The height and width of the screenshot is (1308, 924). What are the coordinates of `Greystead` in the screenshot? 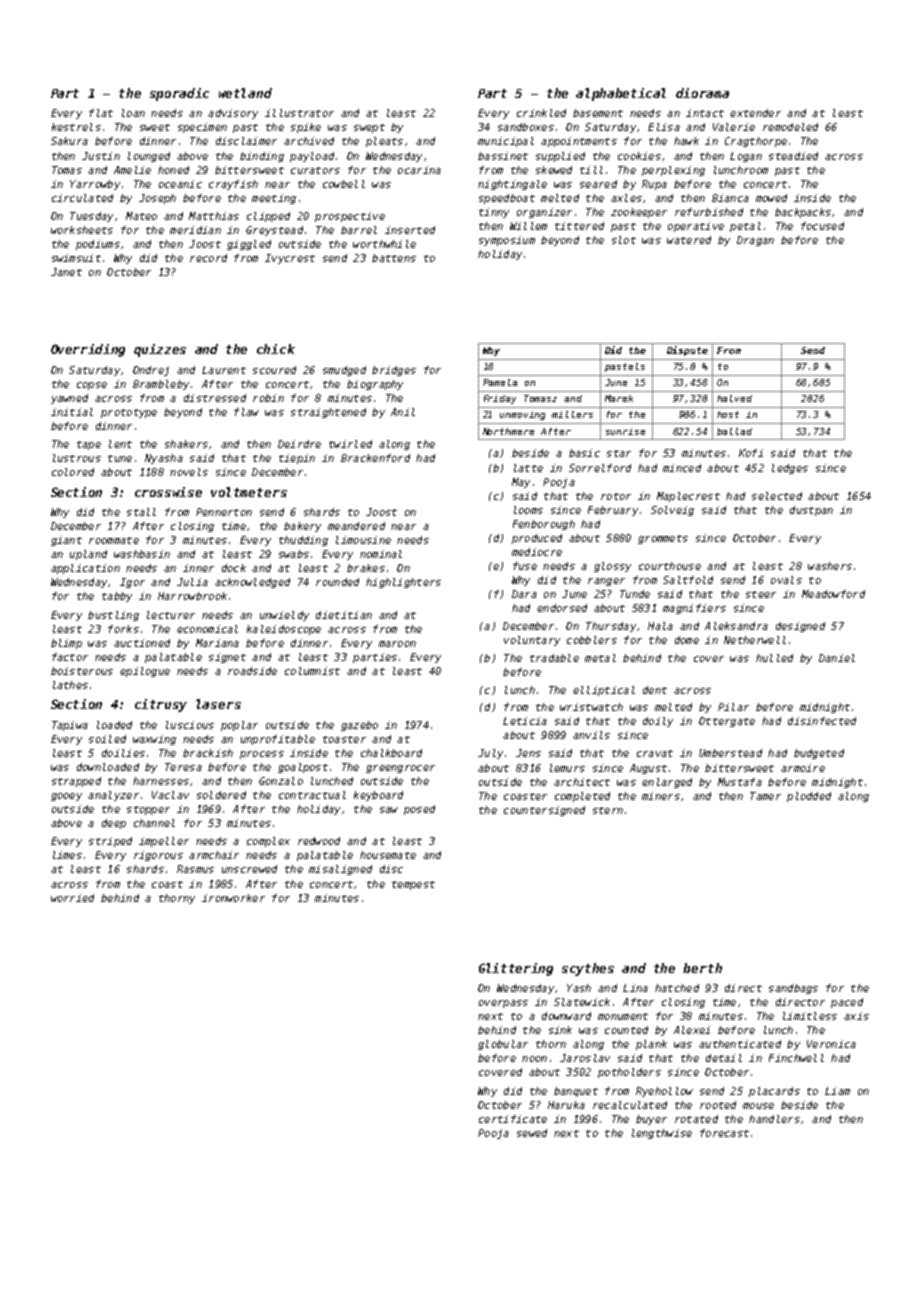 It's located at (274, 231).
